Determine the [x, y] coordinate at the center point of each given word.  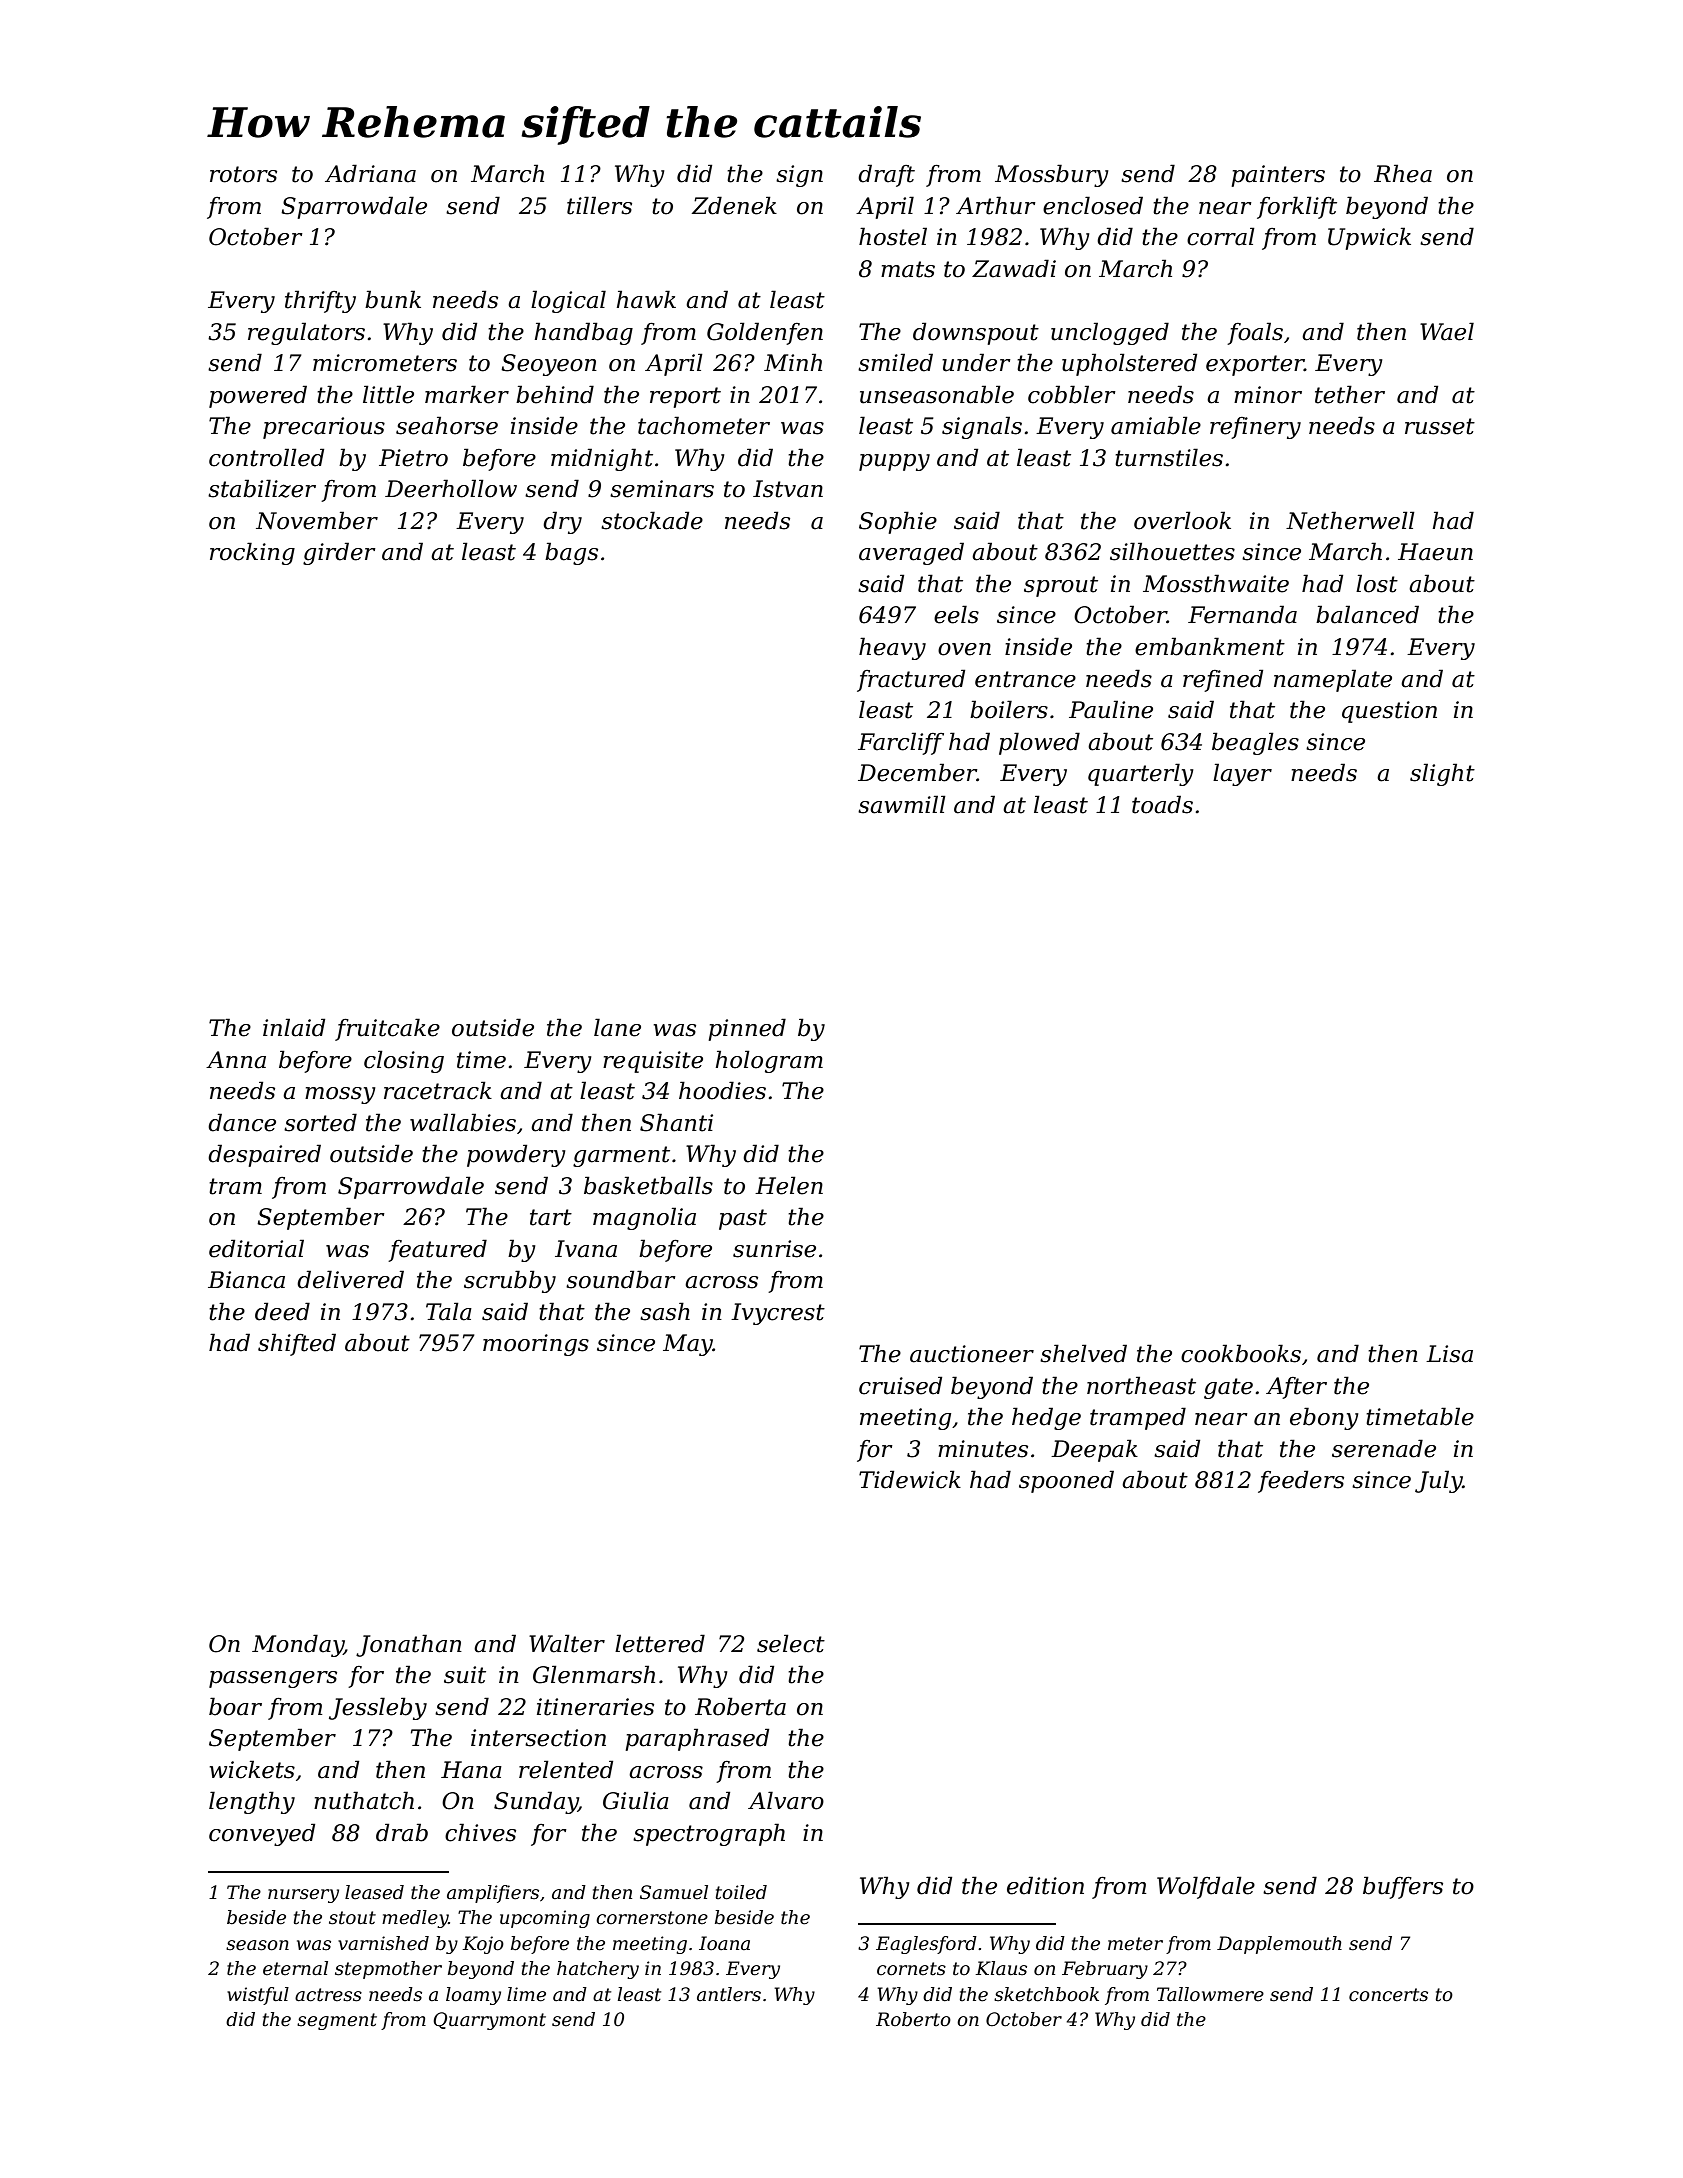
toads [1162, 804]
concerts [1388, 1995]
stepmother [388, 1970]
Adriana [370, 173]
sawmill [902, 804]
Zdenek [734, 205]
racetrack [438, 1090]
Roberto [913, 2019]
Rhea [1403, 173]
